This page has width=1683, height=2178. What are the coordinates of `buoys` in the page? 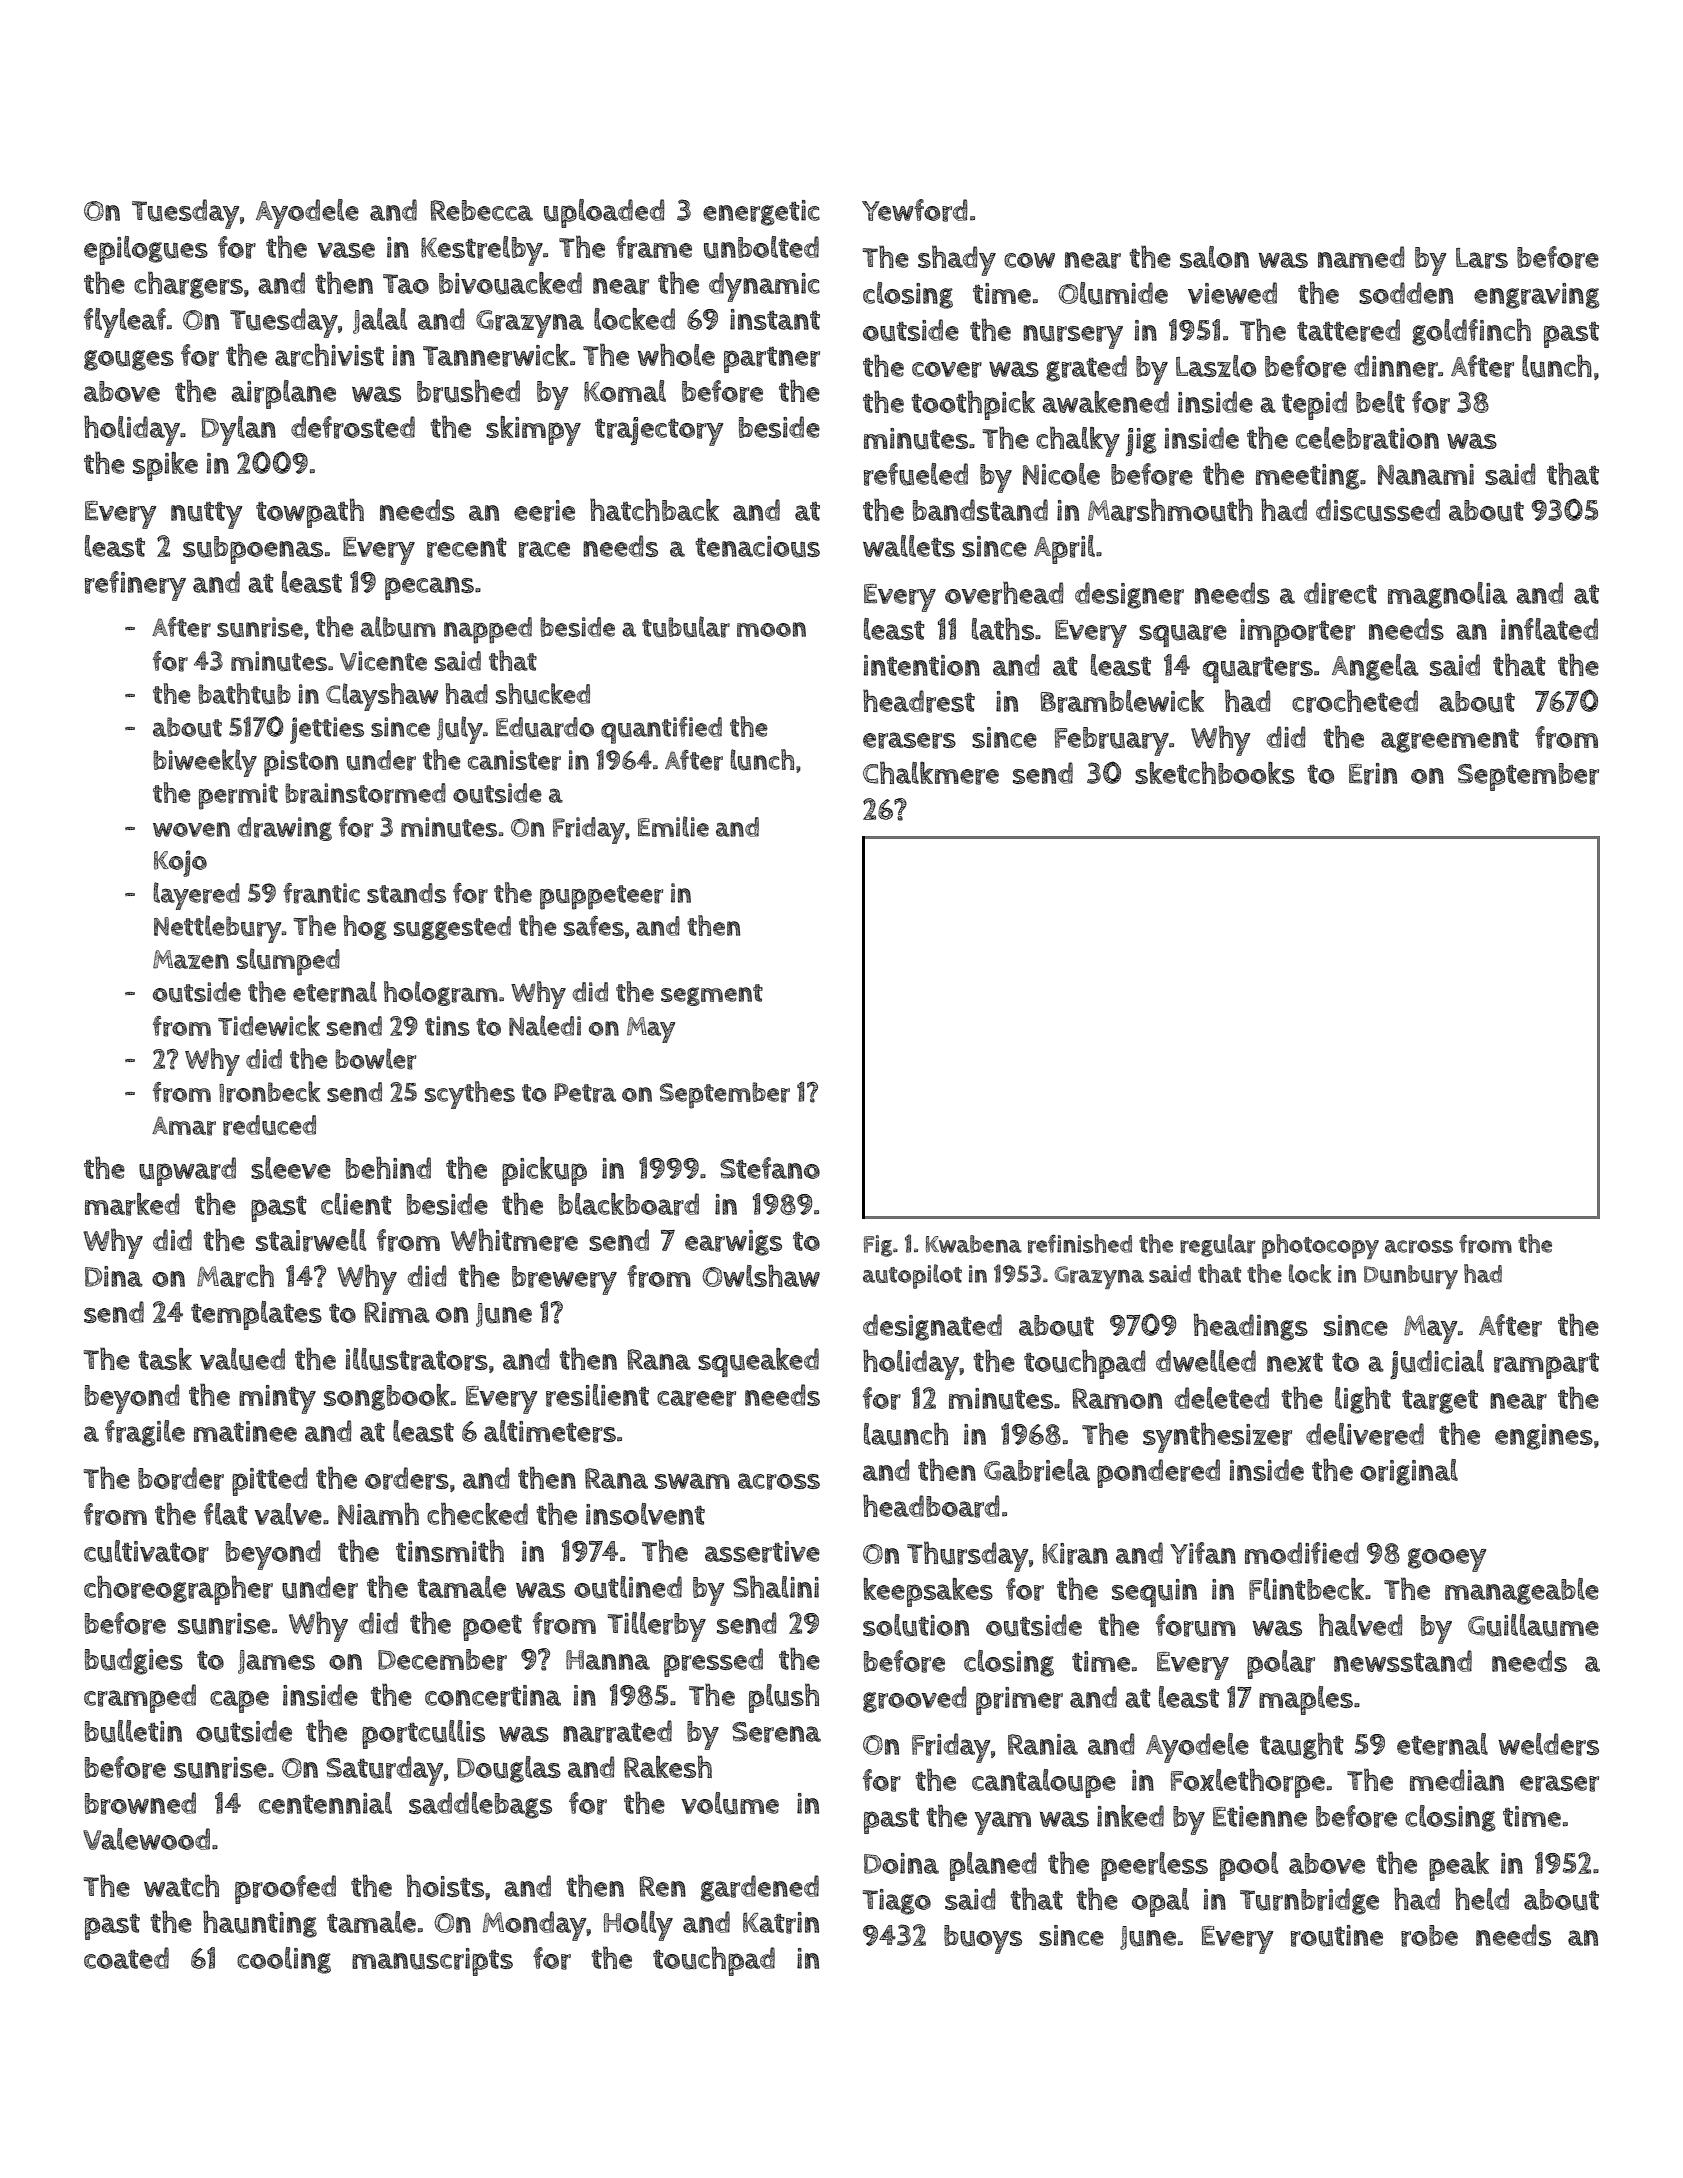 It's located at (983, 1939).
